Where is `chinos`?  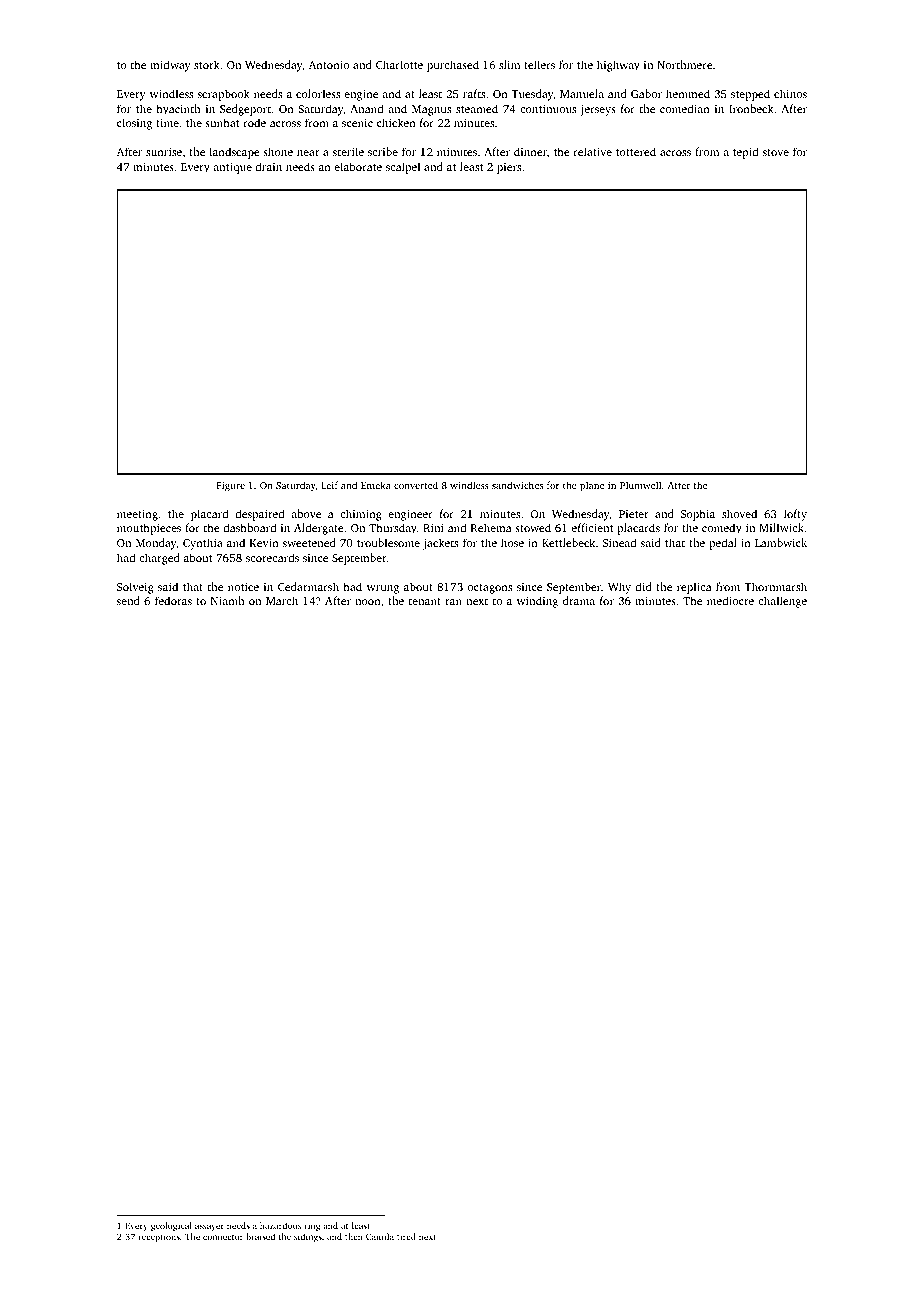
chinos is located at coordinates (790, 93).
